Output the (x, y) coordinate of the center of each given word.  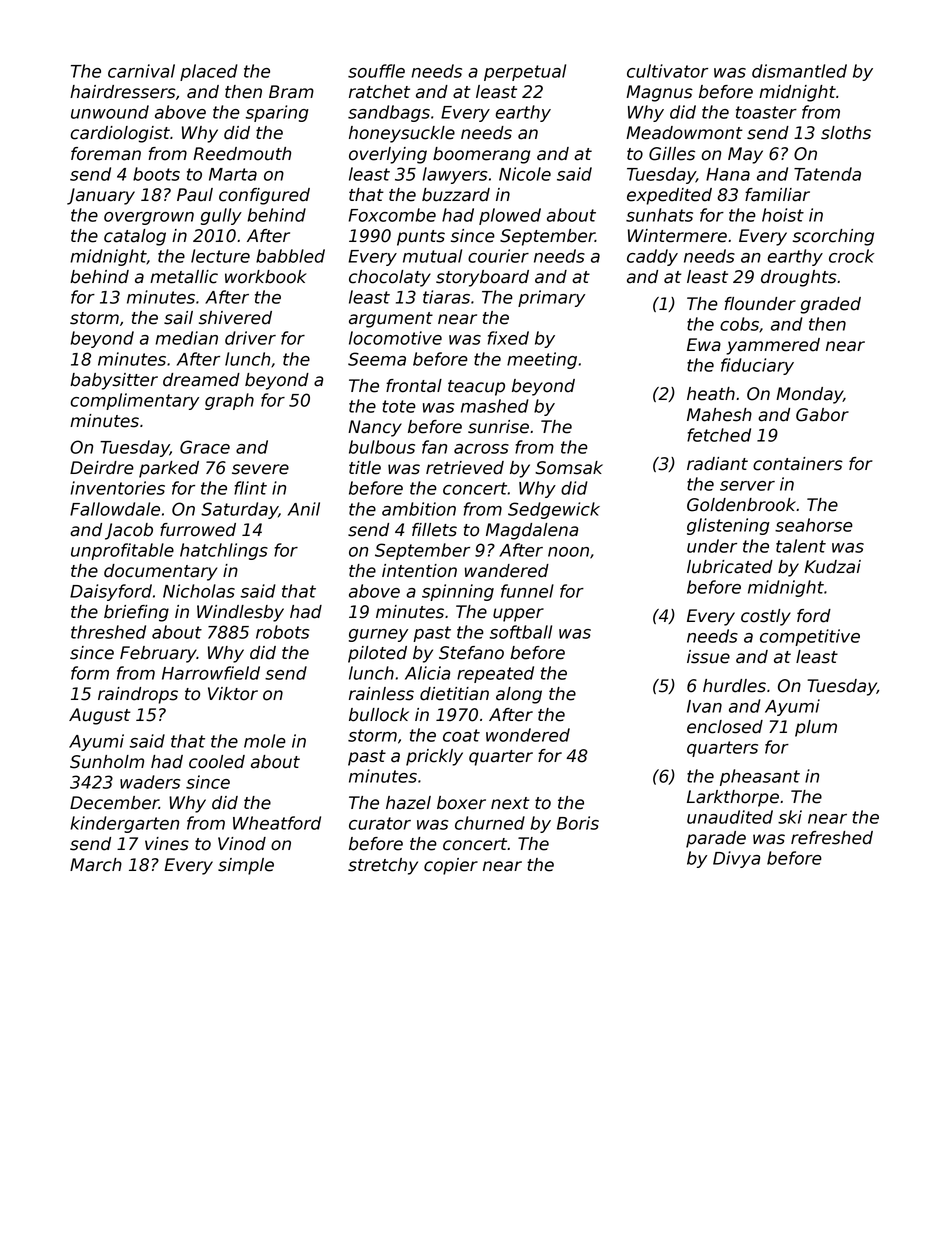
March (96, 865)
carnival (141, 71)
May (745, 155)
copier (451, 866)
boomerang (482, 155)
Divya (736, 859)
